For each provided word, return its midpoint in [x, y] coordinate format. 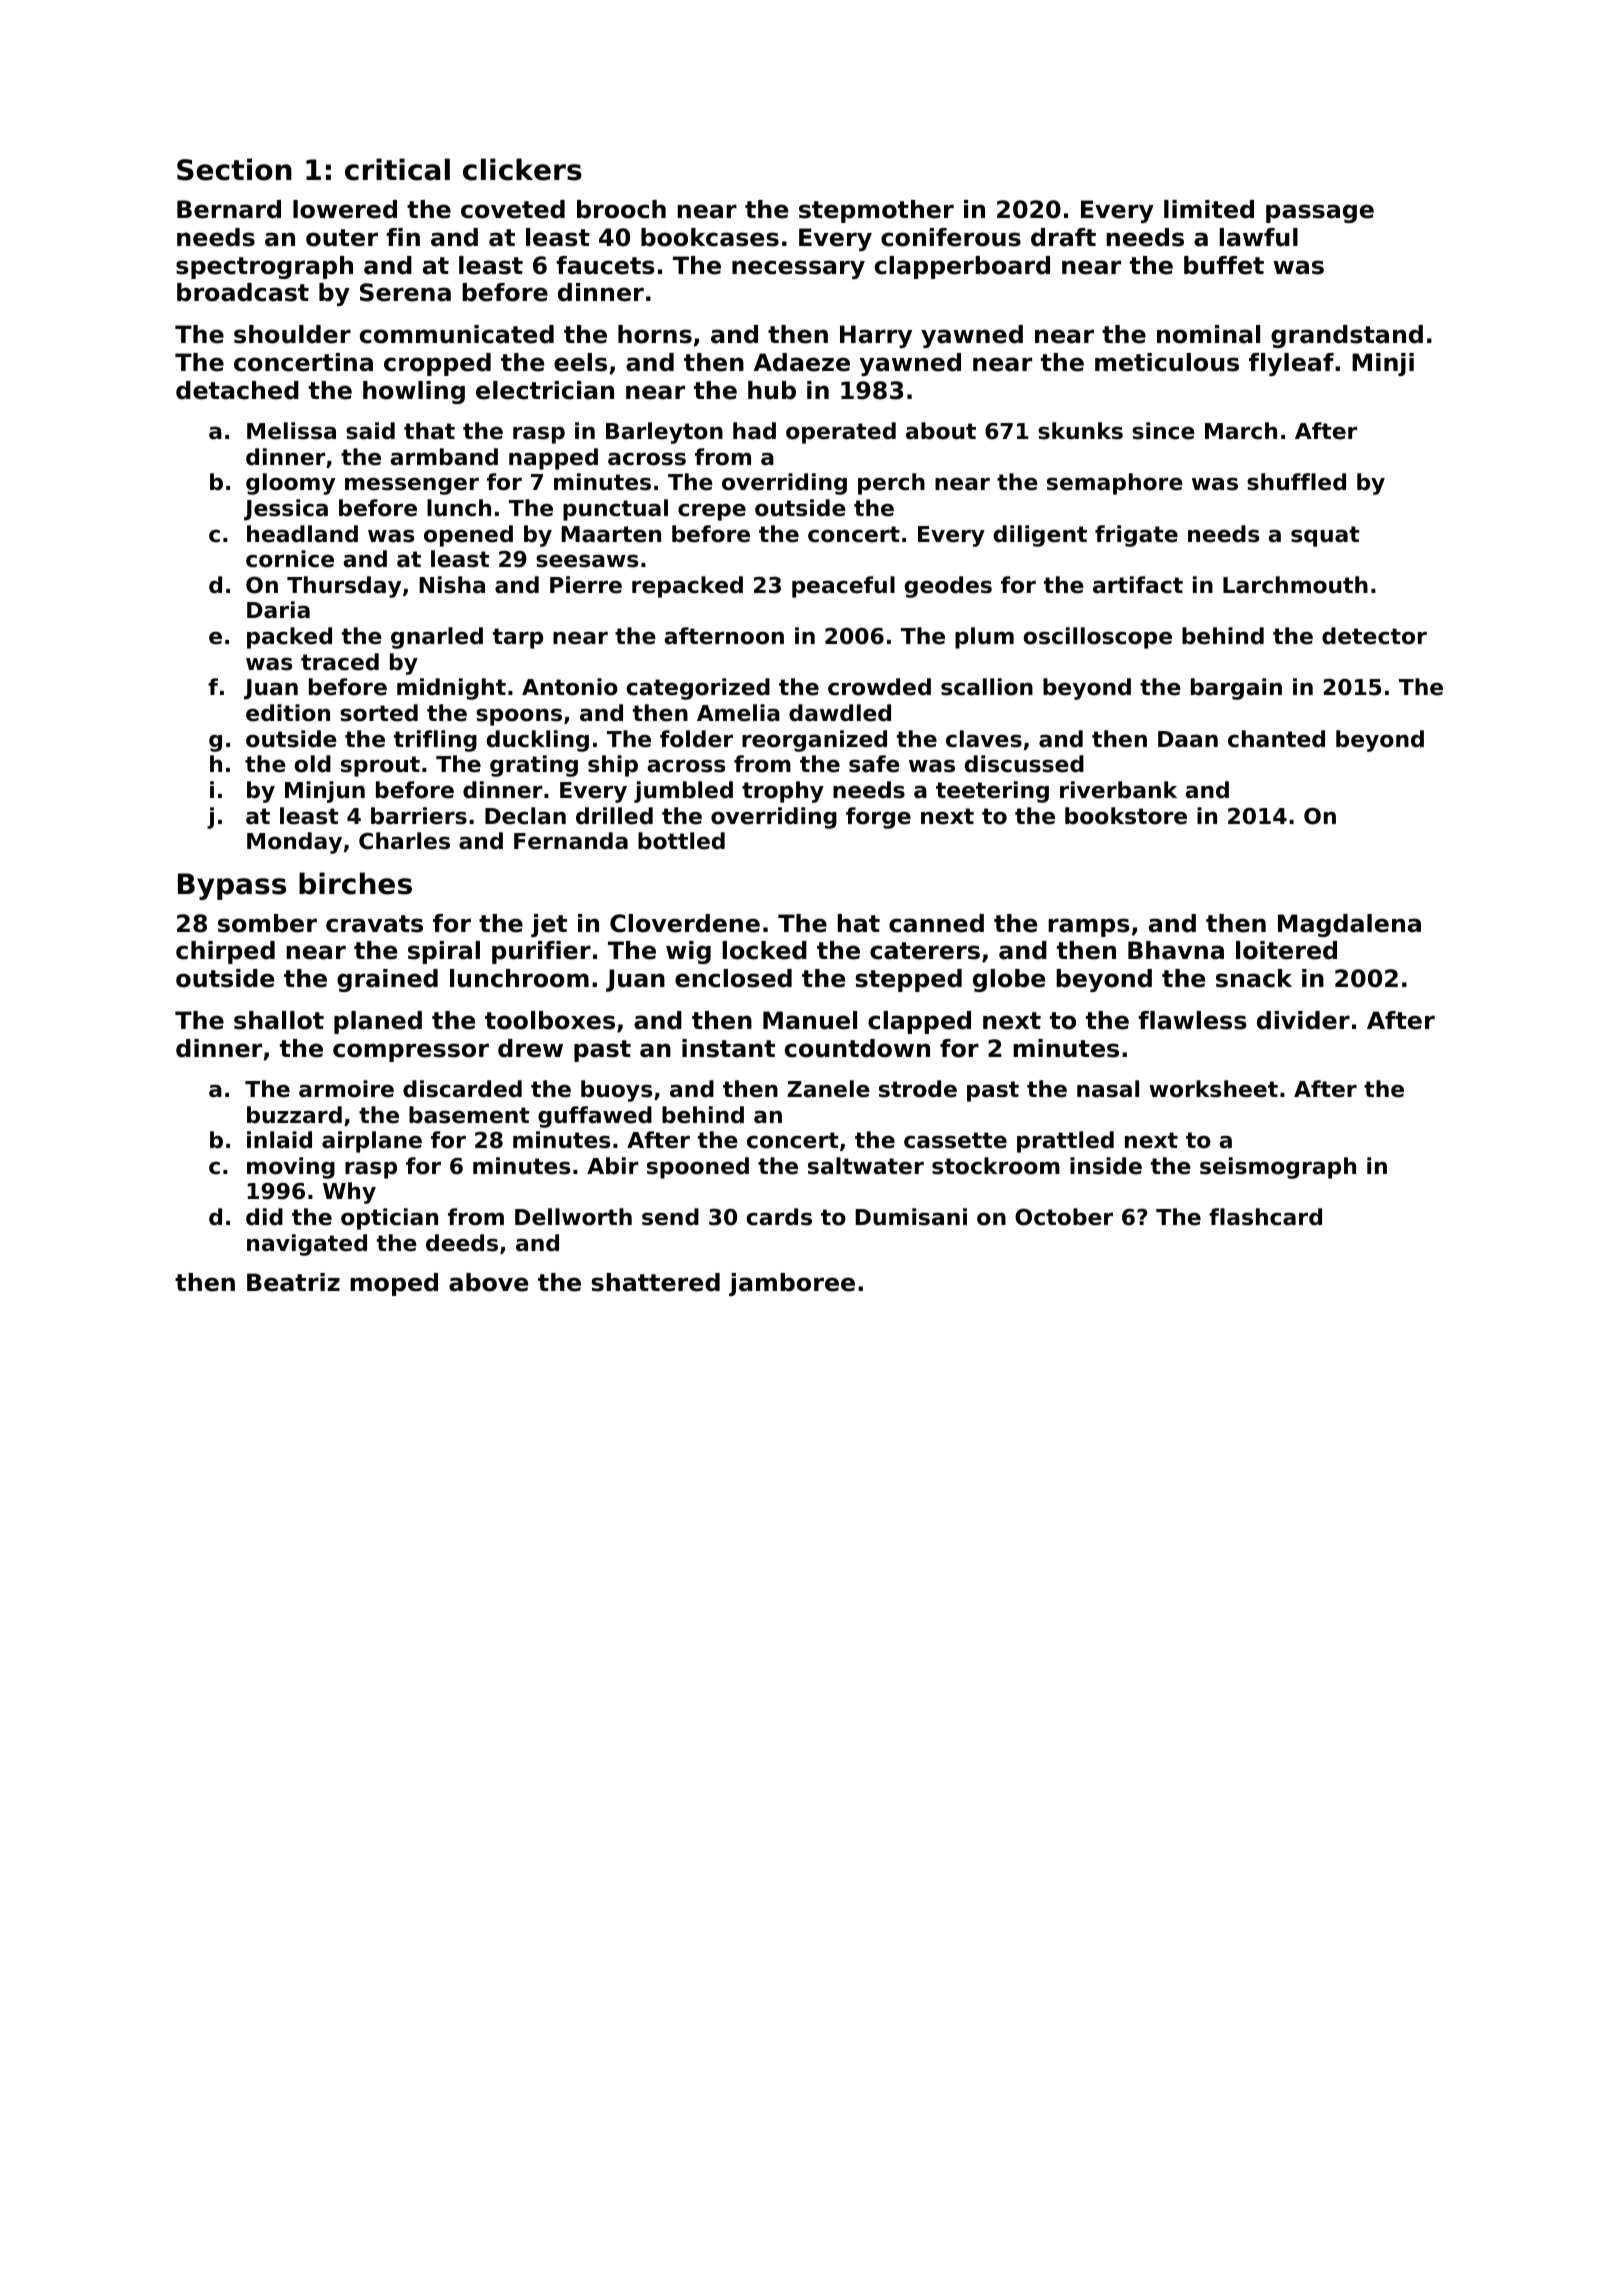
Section [234, 169]
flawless [1192, 1020]
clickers [522, 169]
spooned [698, 1168]
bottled [681, 841]
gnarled [437, 638]
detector [1374, 636]
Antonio [570, 687]
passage [1320, 213]
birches [355, 883]
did [264, 1217]
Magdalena [1349, 925]
